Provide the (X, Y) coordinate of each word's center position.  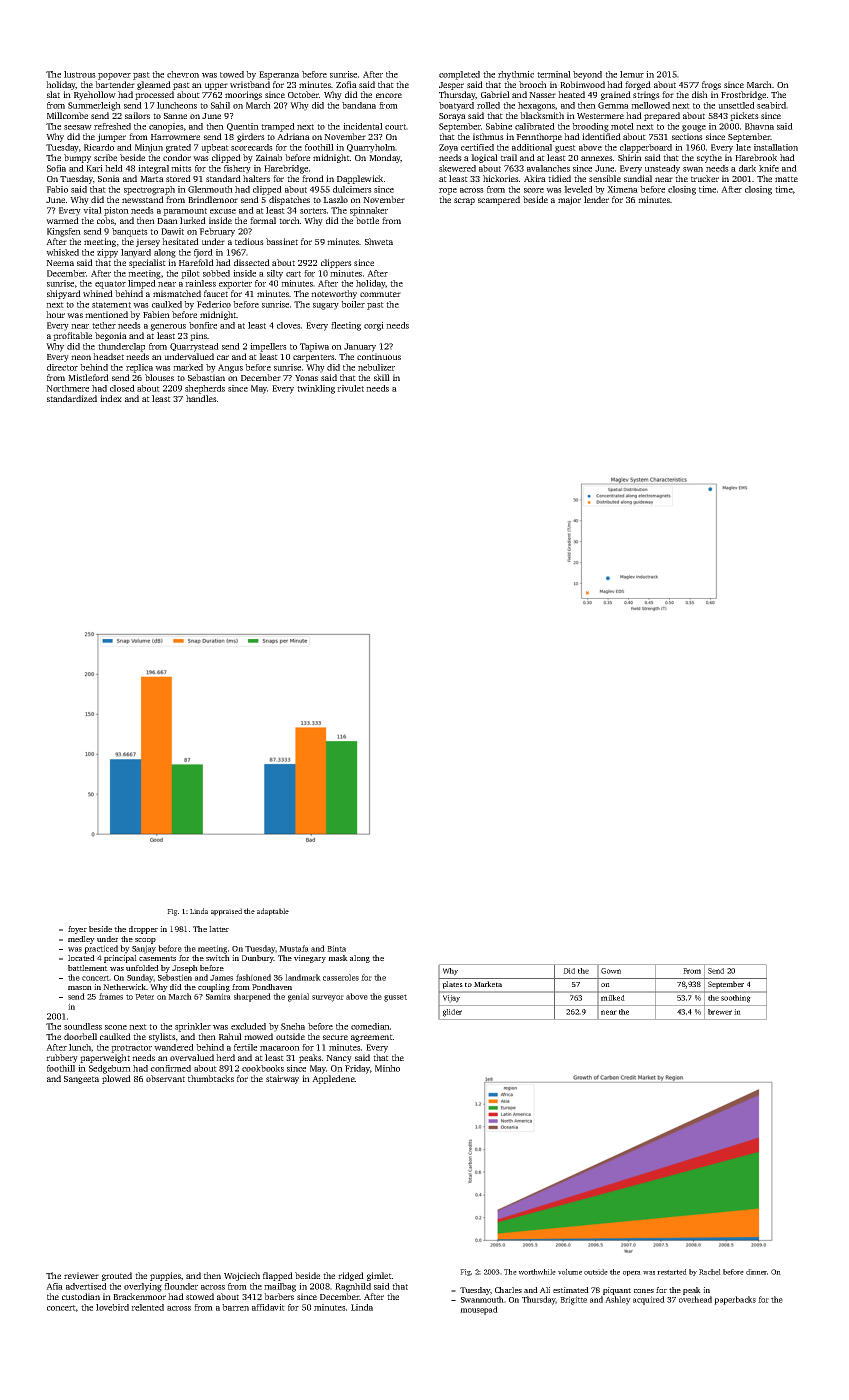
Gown (611, 971)
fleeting (346, 326)
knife (769, 168)
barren (235, 1307)
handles (201, 398)
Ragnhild (353, 1287)
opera (632, 1273)
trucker (705, 178)
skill (382, 377)
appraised (226, 912)
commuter (380, 294)
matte (786, 179)
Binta (336, 948)
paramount (185, 212)
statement (111, 305)
